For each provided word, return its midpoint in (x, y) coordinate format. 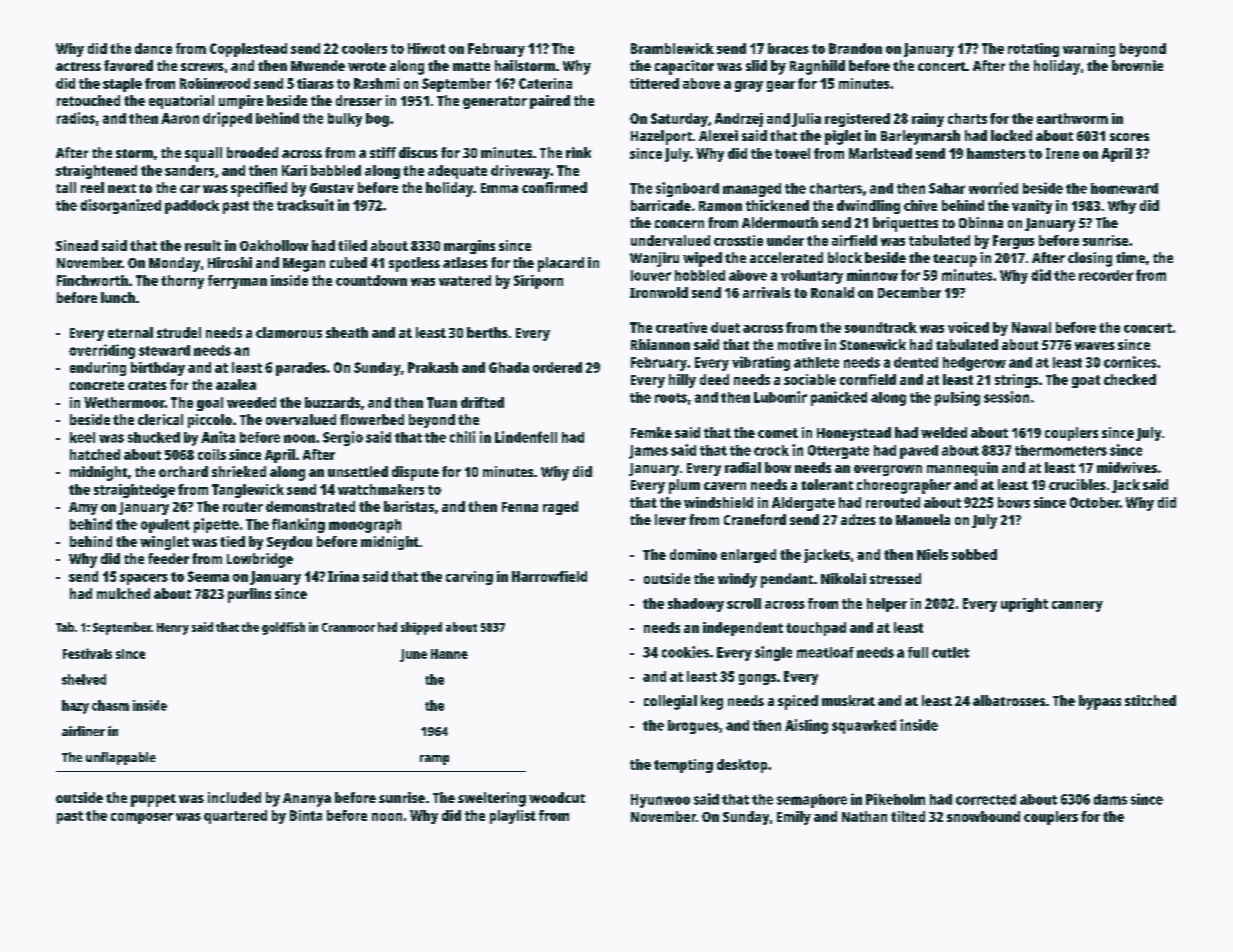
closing (1090, 259)
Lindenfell (526, 437)
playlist (513, 817)
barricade (661, 205)
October (1095, 502)
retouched (88, 100)
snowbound (983, 816)
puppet (153, 800)
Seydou (289, 543)
